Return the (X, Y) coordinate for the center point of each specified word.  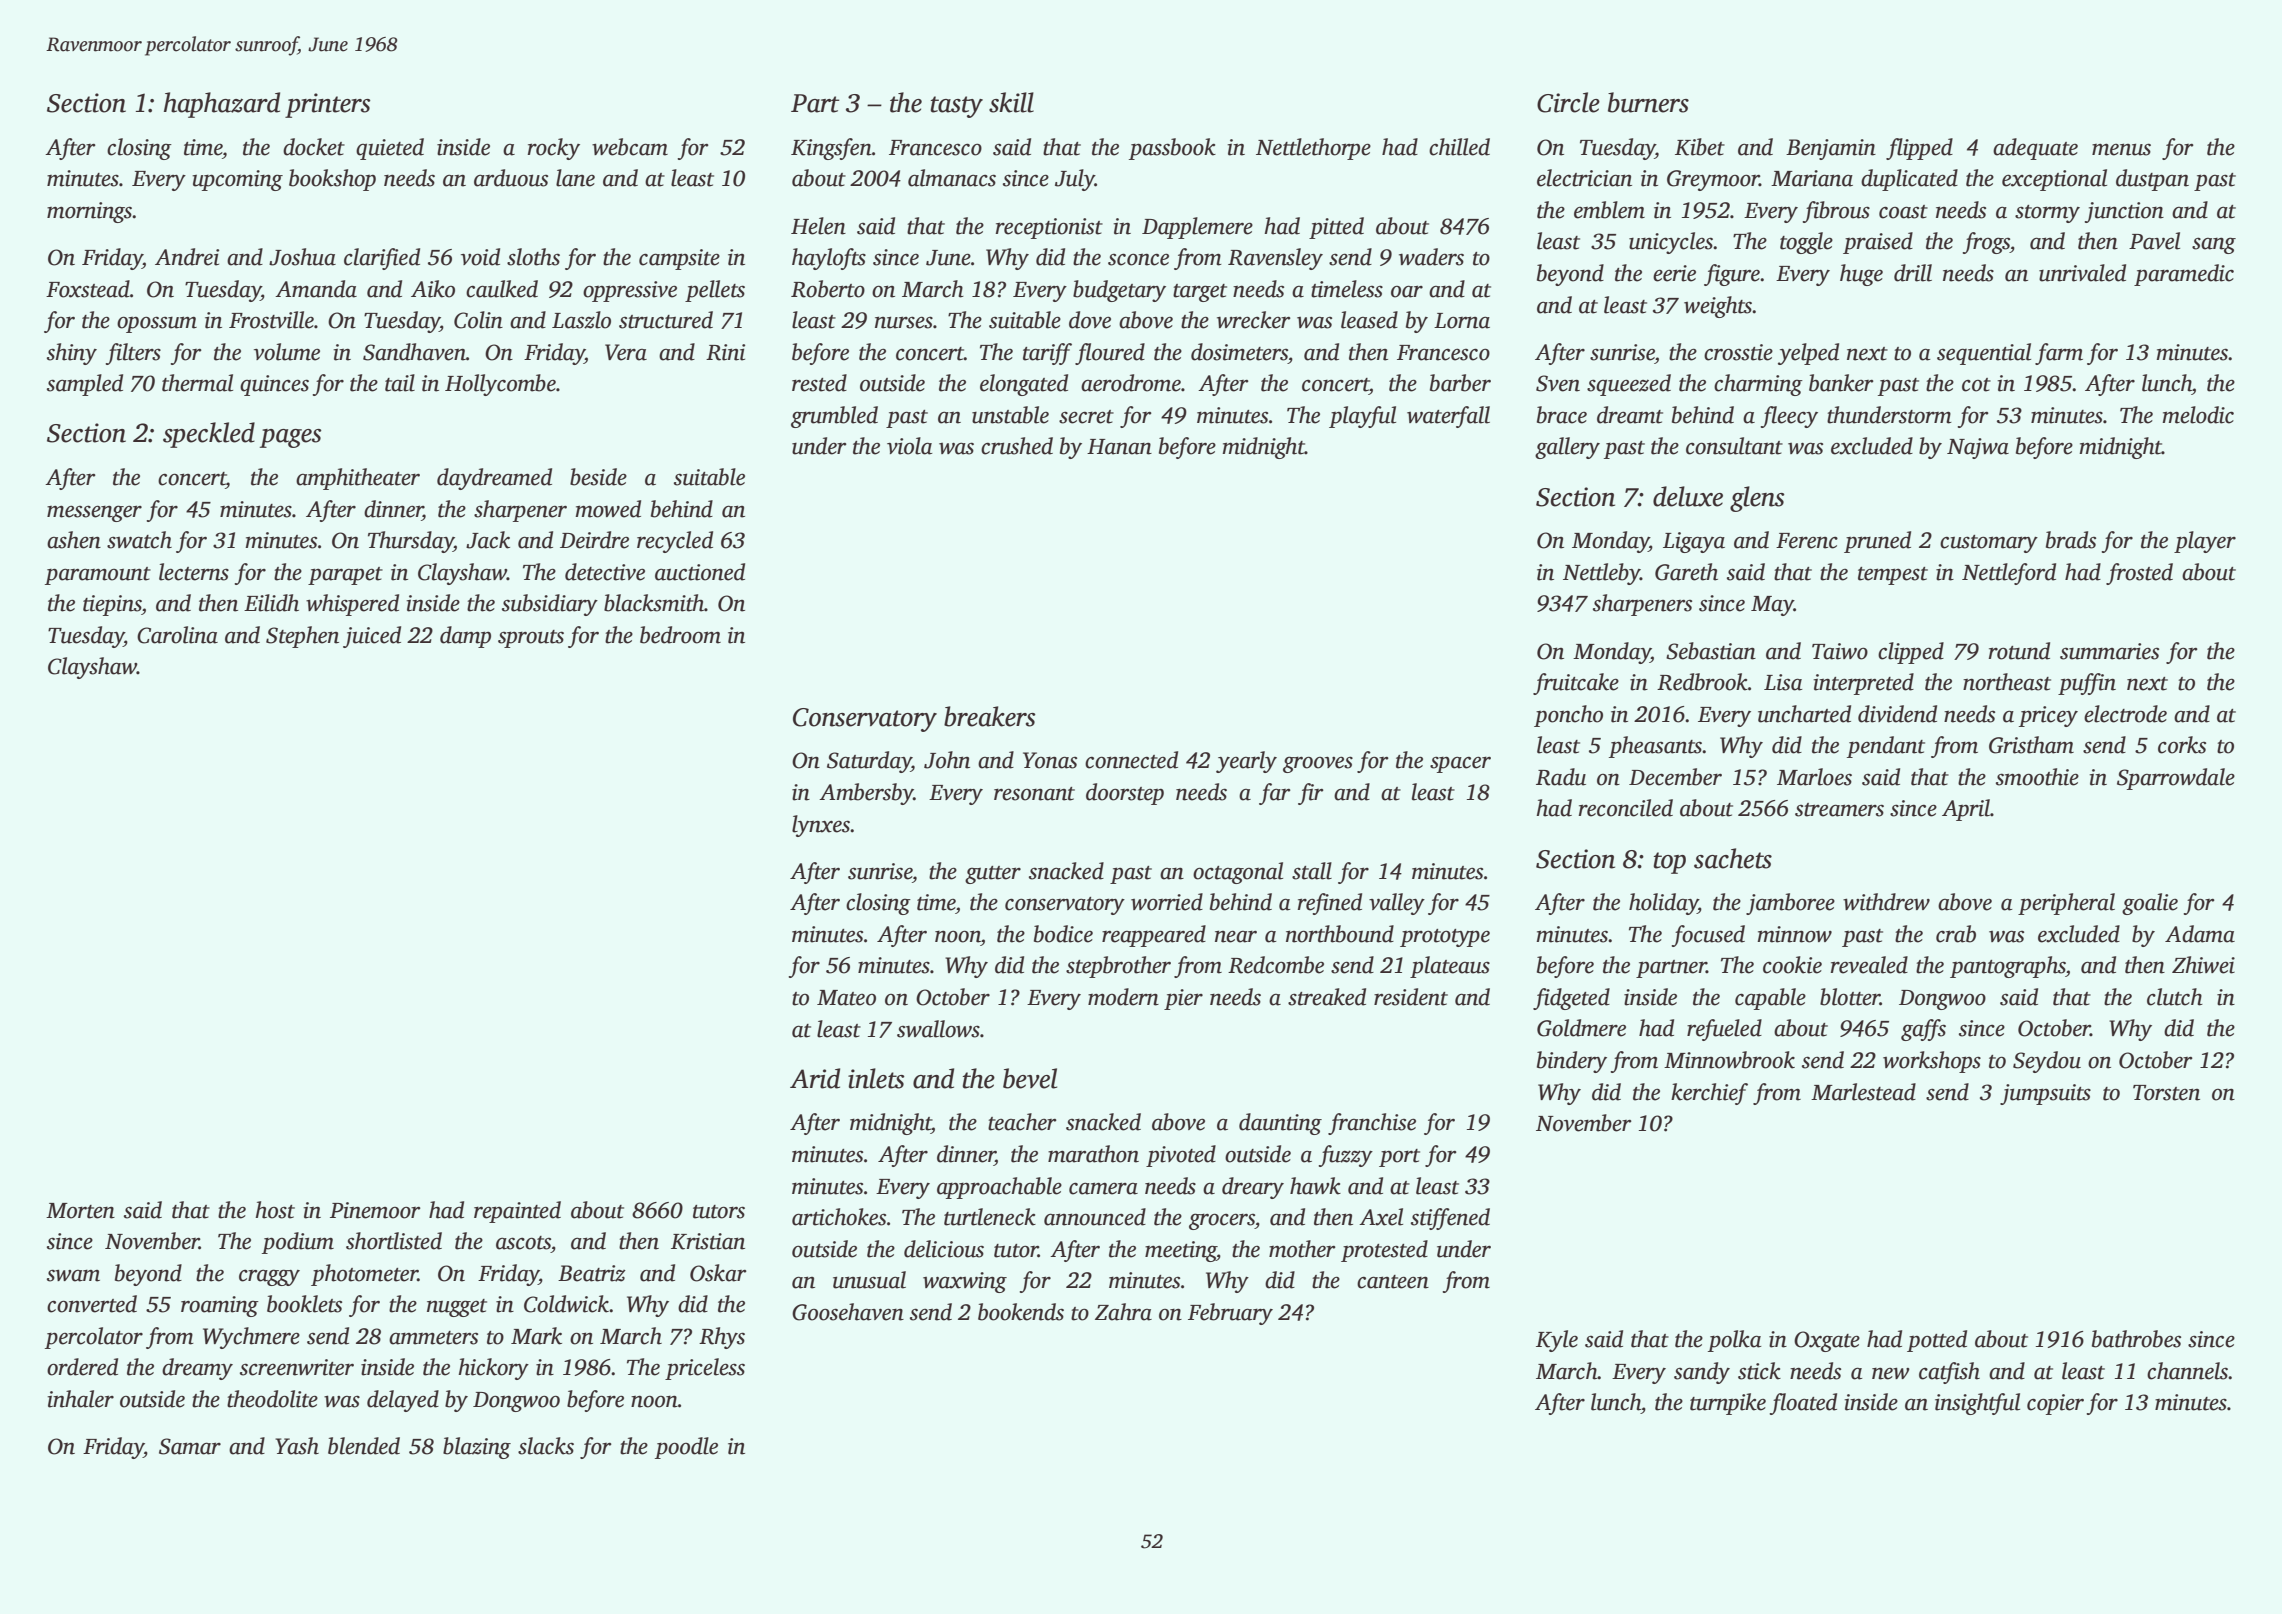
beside (598, 477)
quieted (390, 149)
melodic (2198, 415)
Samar (190, 1446)
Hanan (1119, 447)
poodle (686, 1448)
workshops (1932, 1062)
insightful (1977, 1404)
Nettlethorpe (1313, 149)
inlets (876, 1078)
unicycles (1671, 243)
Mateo (846, 998)
